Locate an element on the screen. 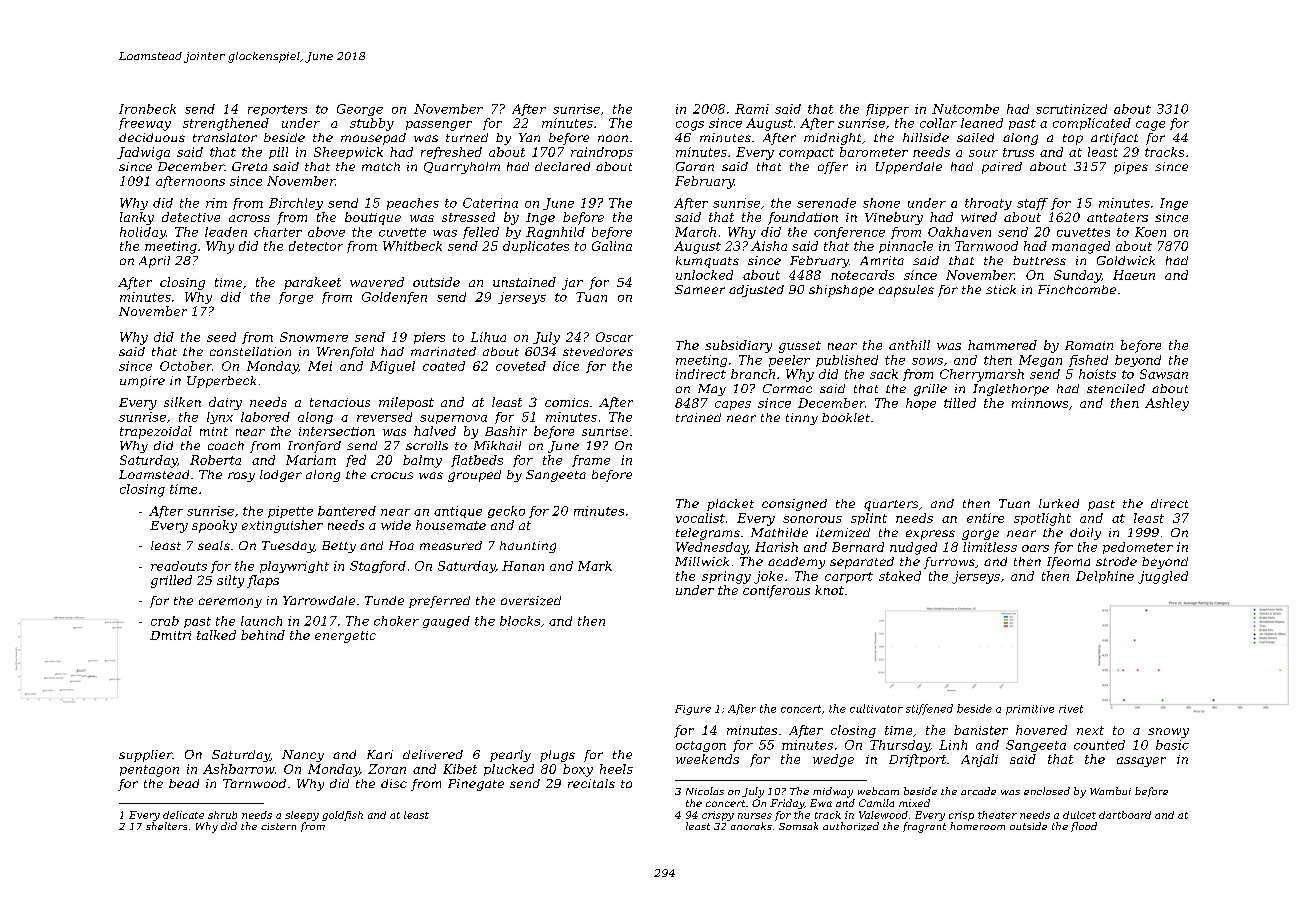 Image resolution: width=1308 pixels, height=924 pixels. wedge is located at coordinates (833, 760).
